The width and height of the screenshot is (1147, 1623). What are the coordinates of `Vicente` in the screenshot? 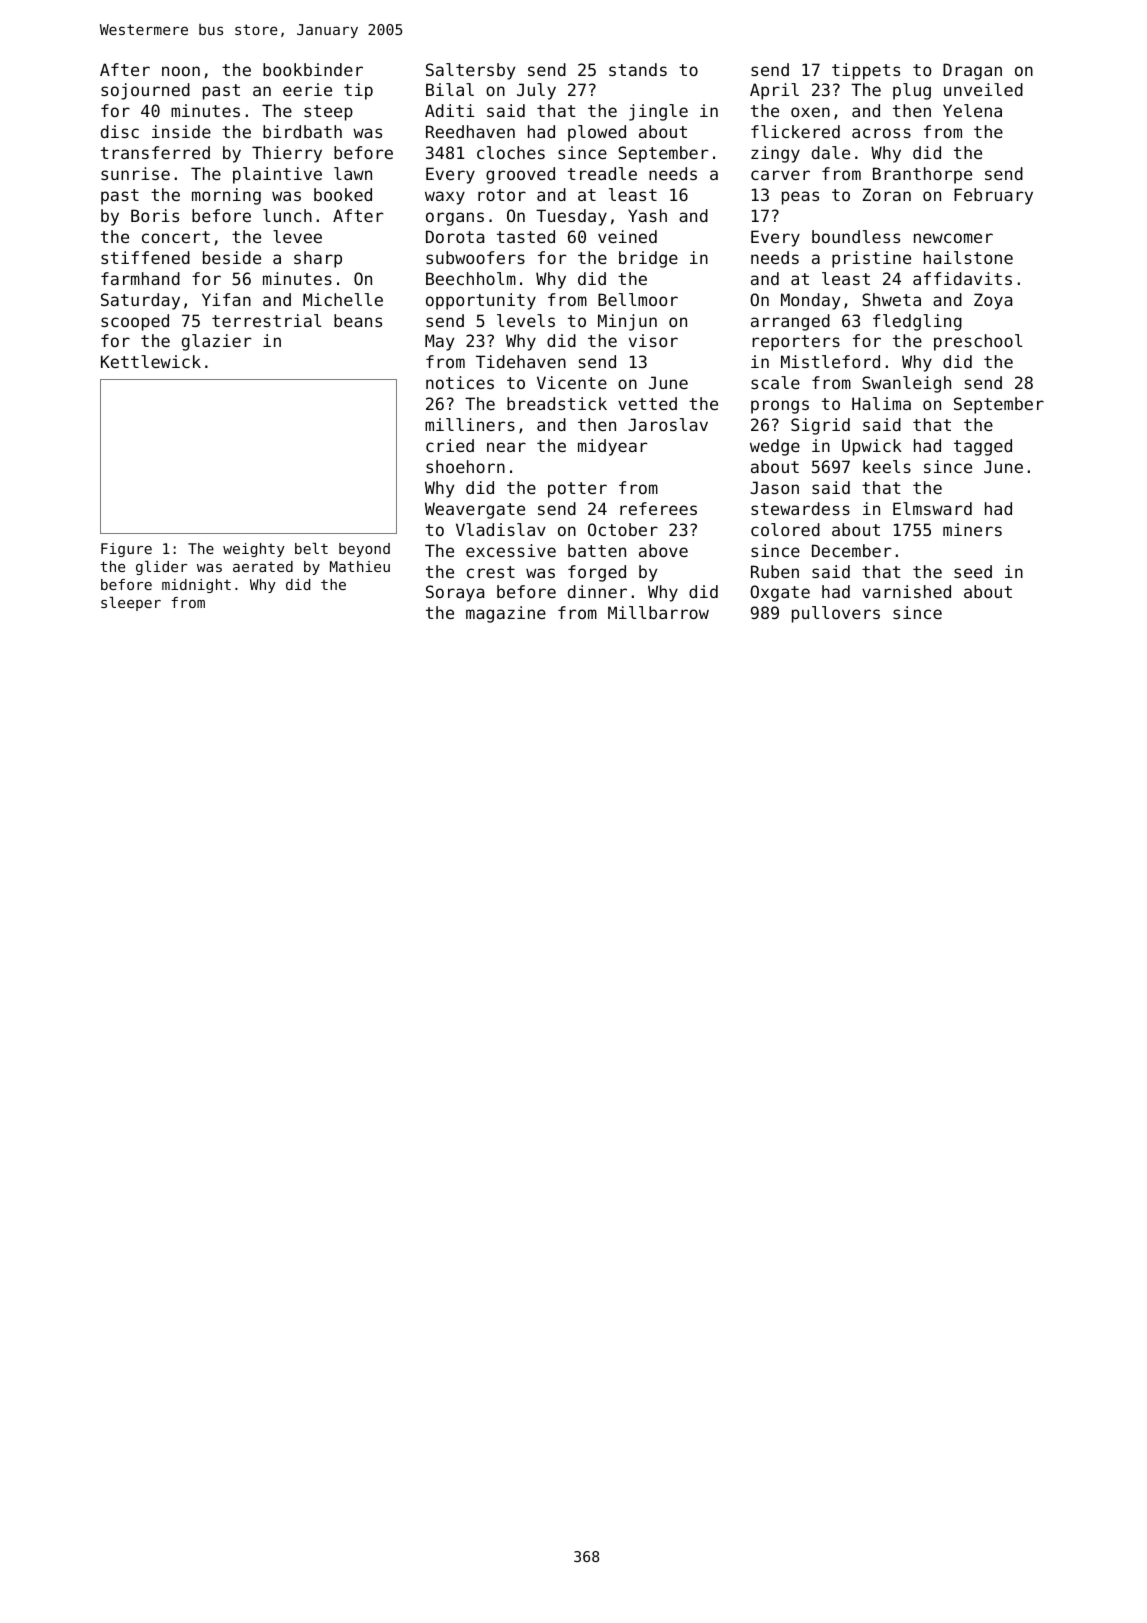 It's located at (572, 382).
